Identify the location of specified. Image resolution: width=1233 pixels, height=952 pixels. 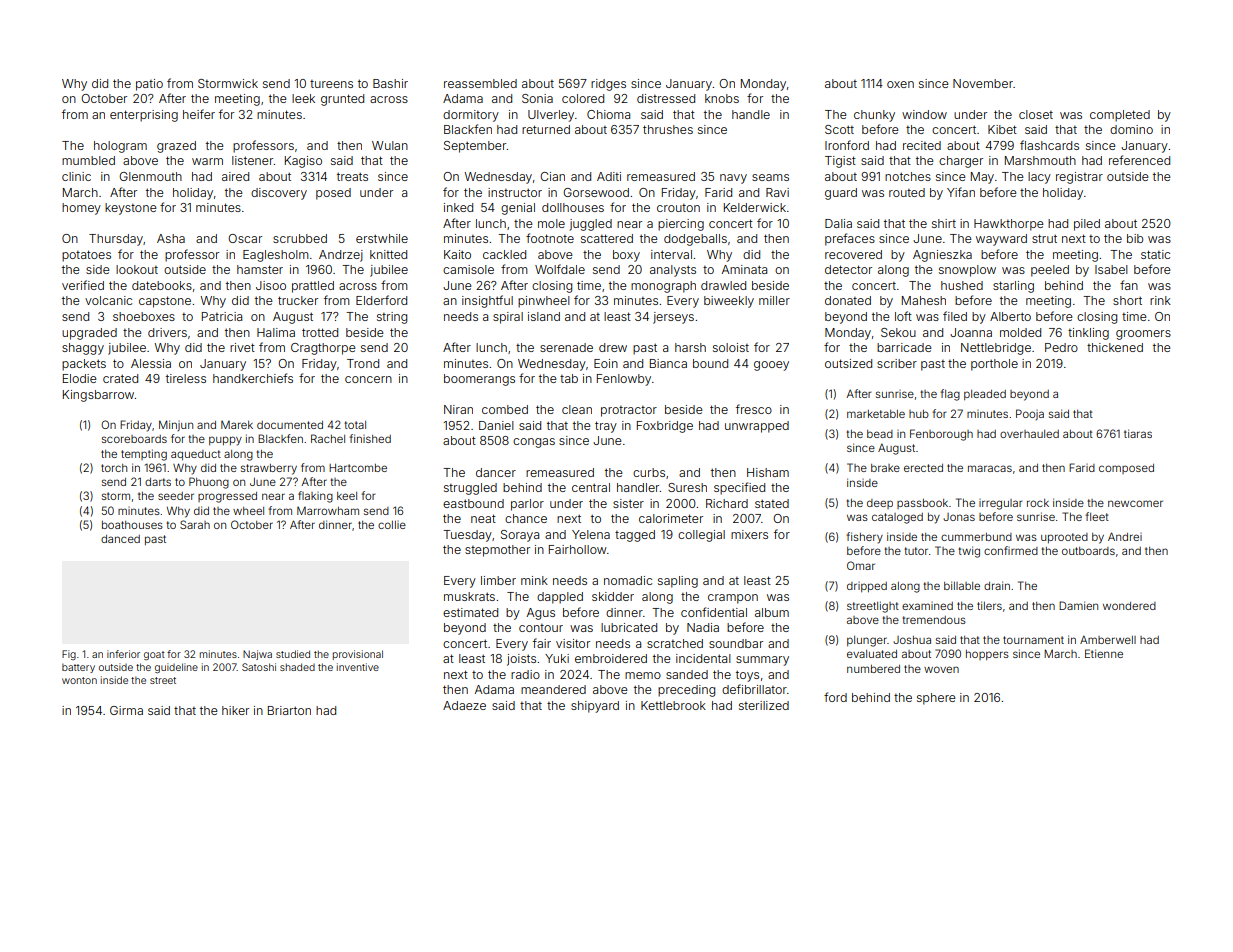
(739, 488).
